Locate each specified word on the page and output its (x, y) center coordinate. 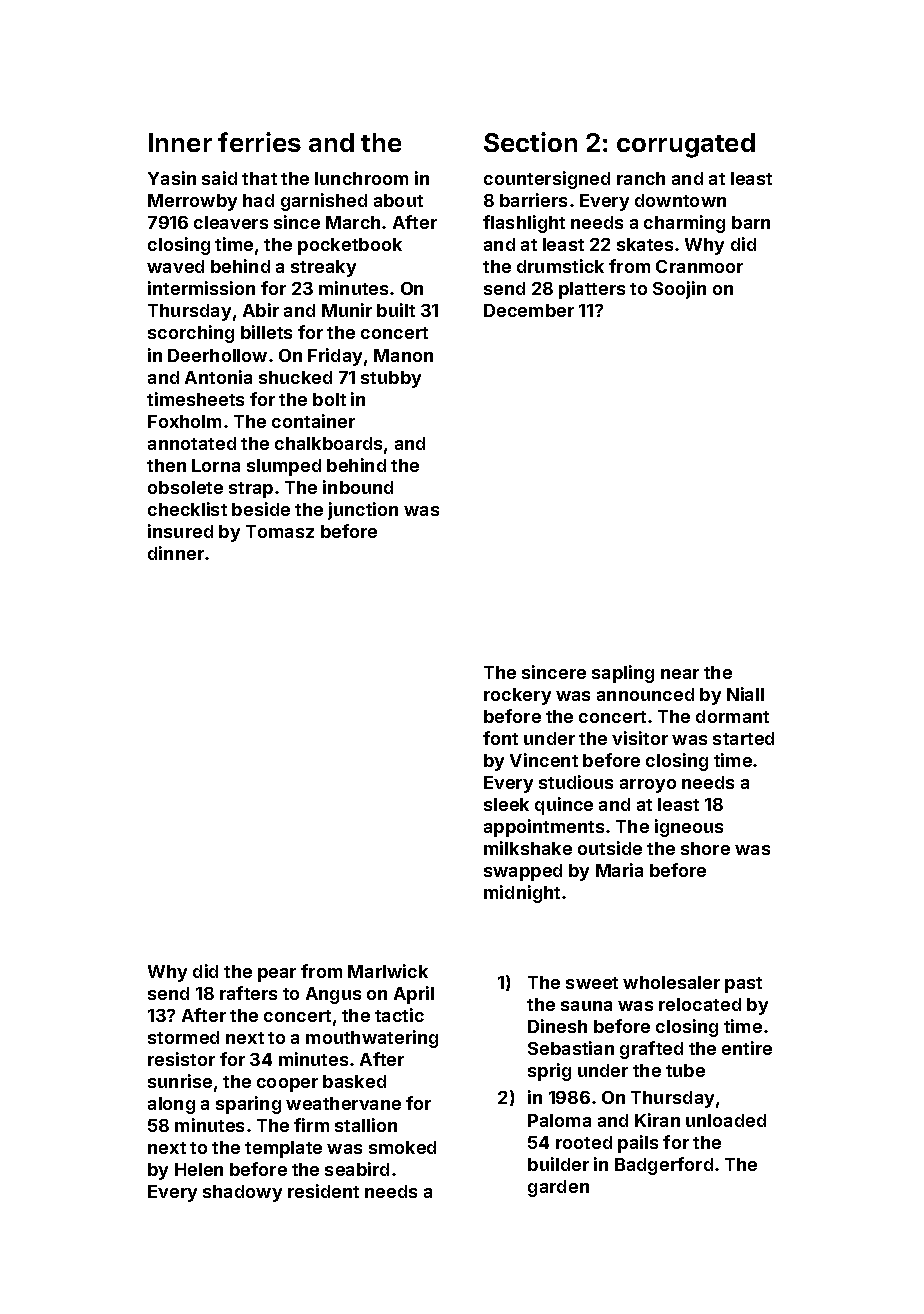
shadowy (242, 1193)
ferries (259, 142)
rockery (517, 696)
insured (180, 531)
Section (530, 142)
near (680, 674)
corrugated (686, 145)
